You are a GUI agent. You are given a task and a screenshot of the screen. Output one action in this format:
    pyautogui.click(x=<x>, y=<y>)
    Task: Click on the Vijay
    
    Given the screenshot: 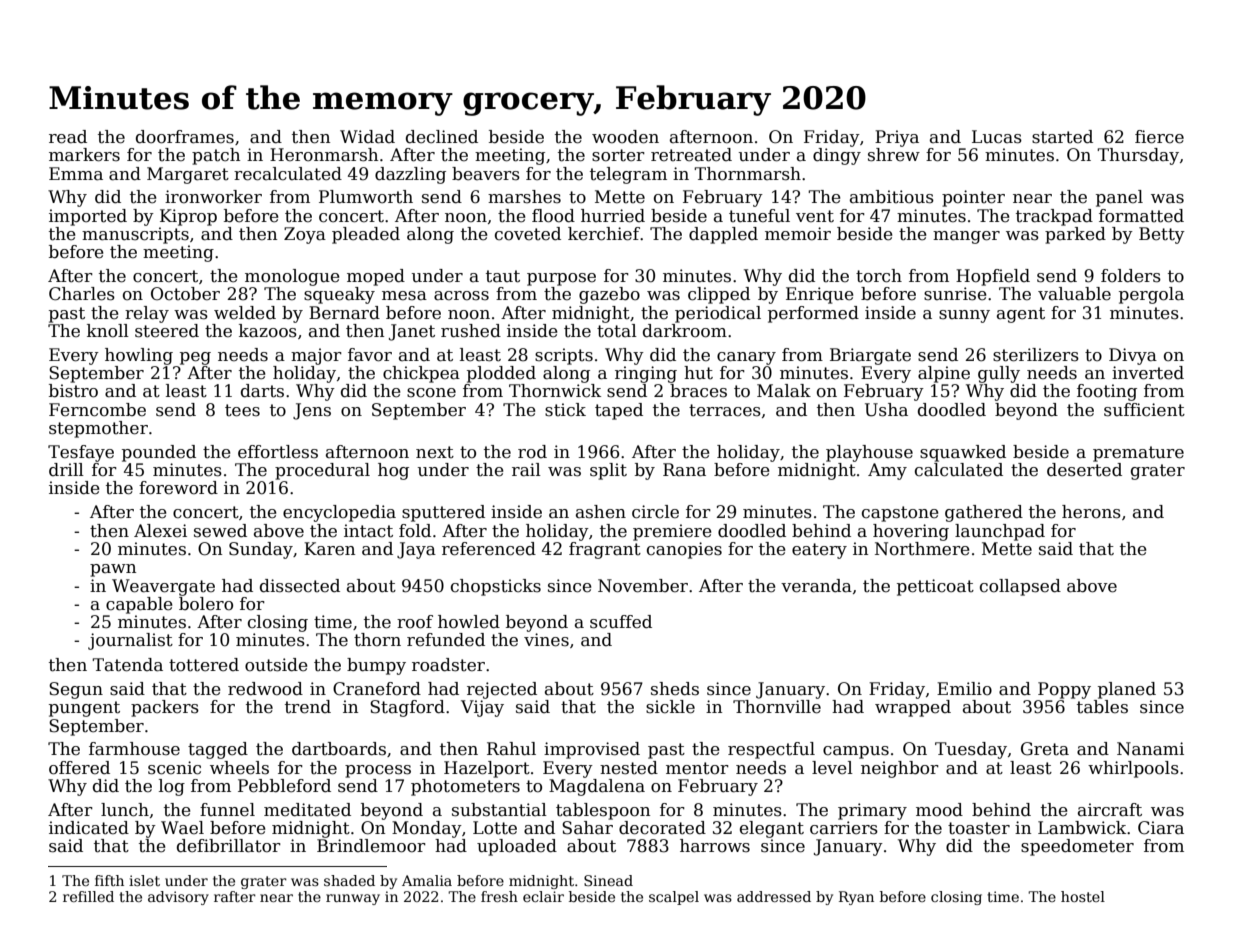 What is the action you would take?
    pyautogui.click(x=482, y=708)
